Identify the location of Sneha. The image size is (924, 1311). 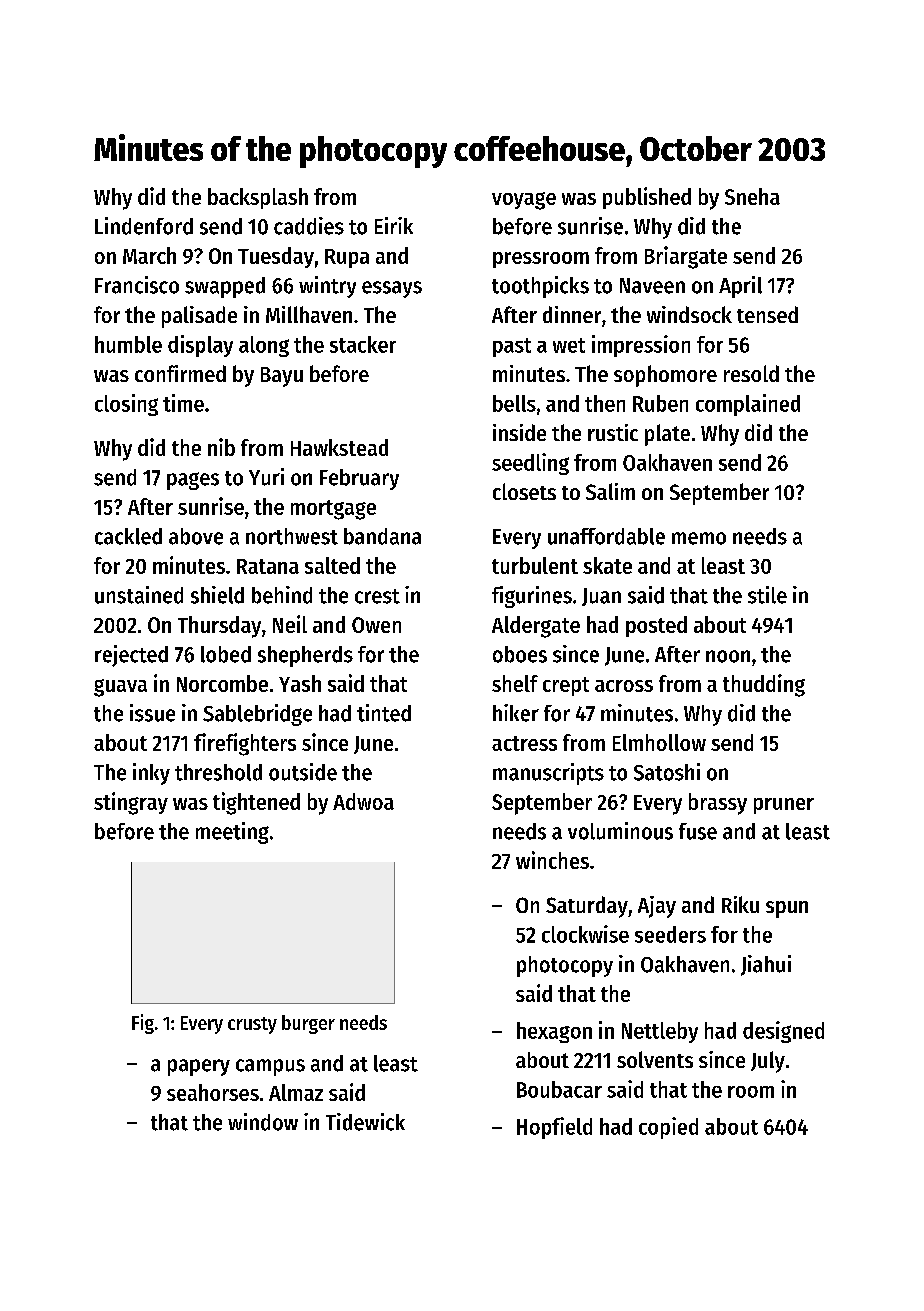
(752, 196).
